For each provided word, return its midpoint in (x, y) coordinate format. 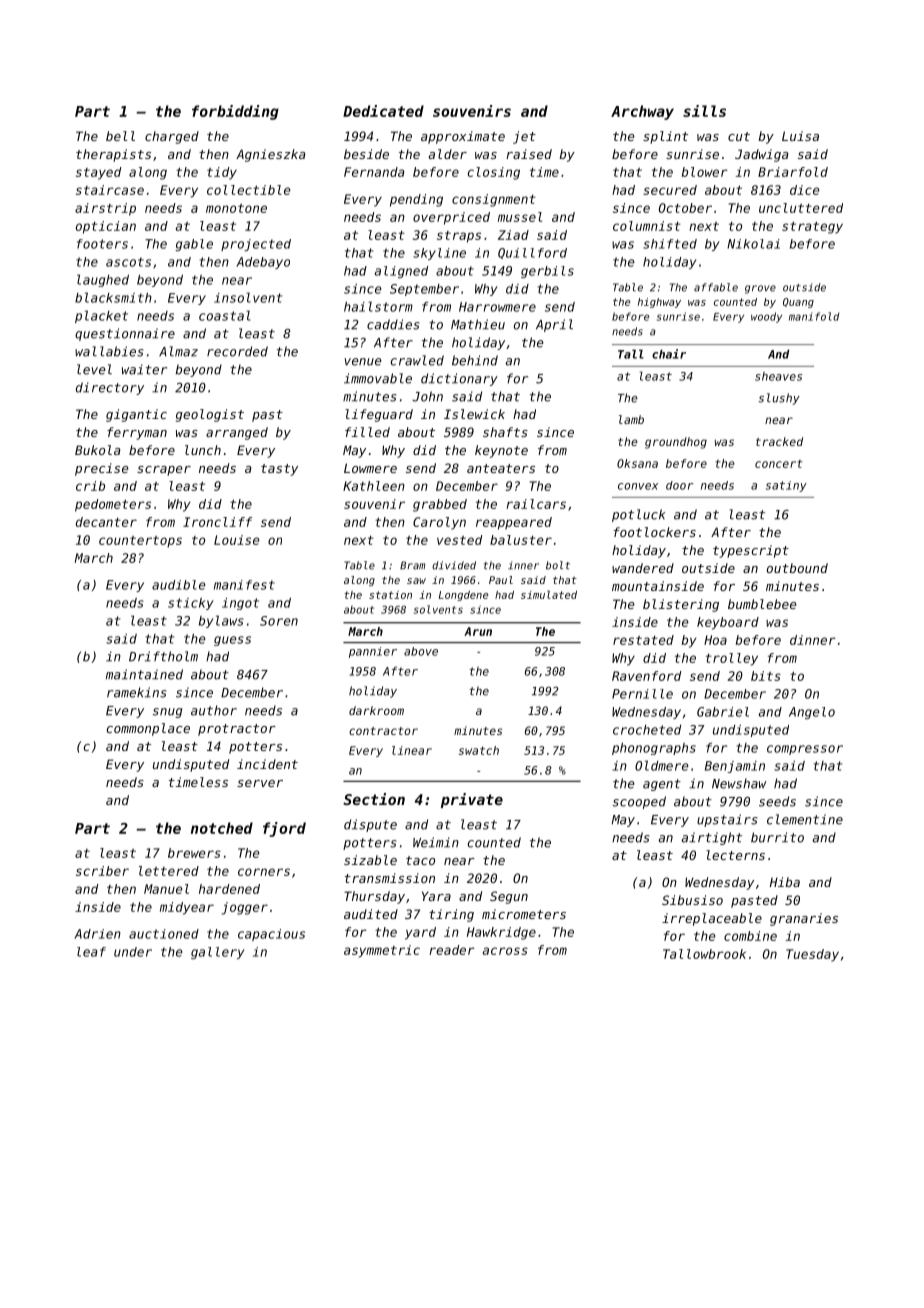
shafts (505, 432)
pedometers (113, 505)
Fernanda (374, 172)
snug (167, 713)
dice (805, 190)
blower (705, 172)
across (505, 951)
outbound (797, 568)
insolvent (248, 297)
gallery (218, 953)
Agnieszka (270, 155)
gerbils (547, 272)
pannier (373, 652)
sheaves (778, 376)
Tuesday (812, 955)
